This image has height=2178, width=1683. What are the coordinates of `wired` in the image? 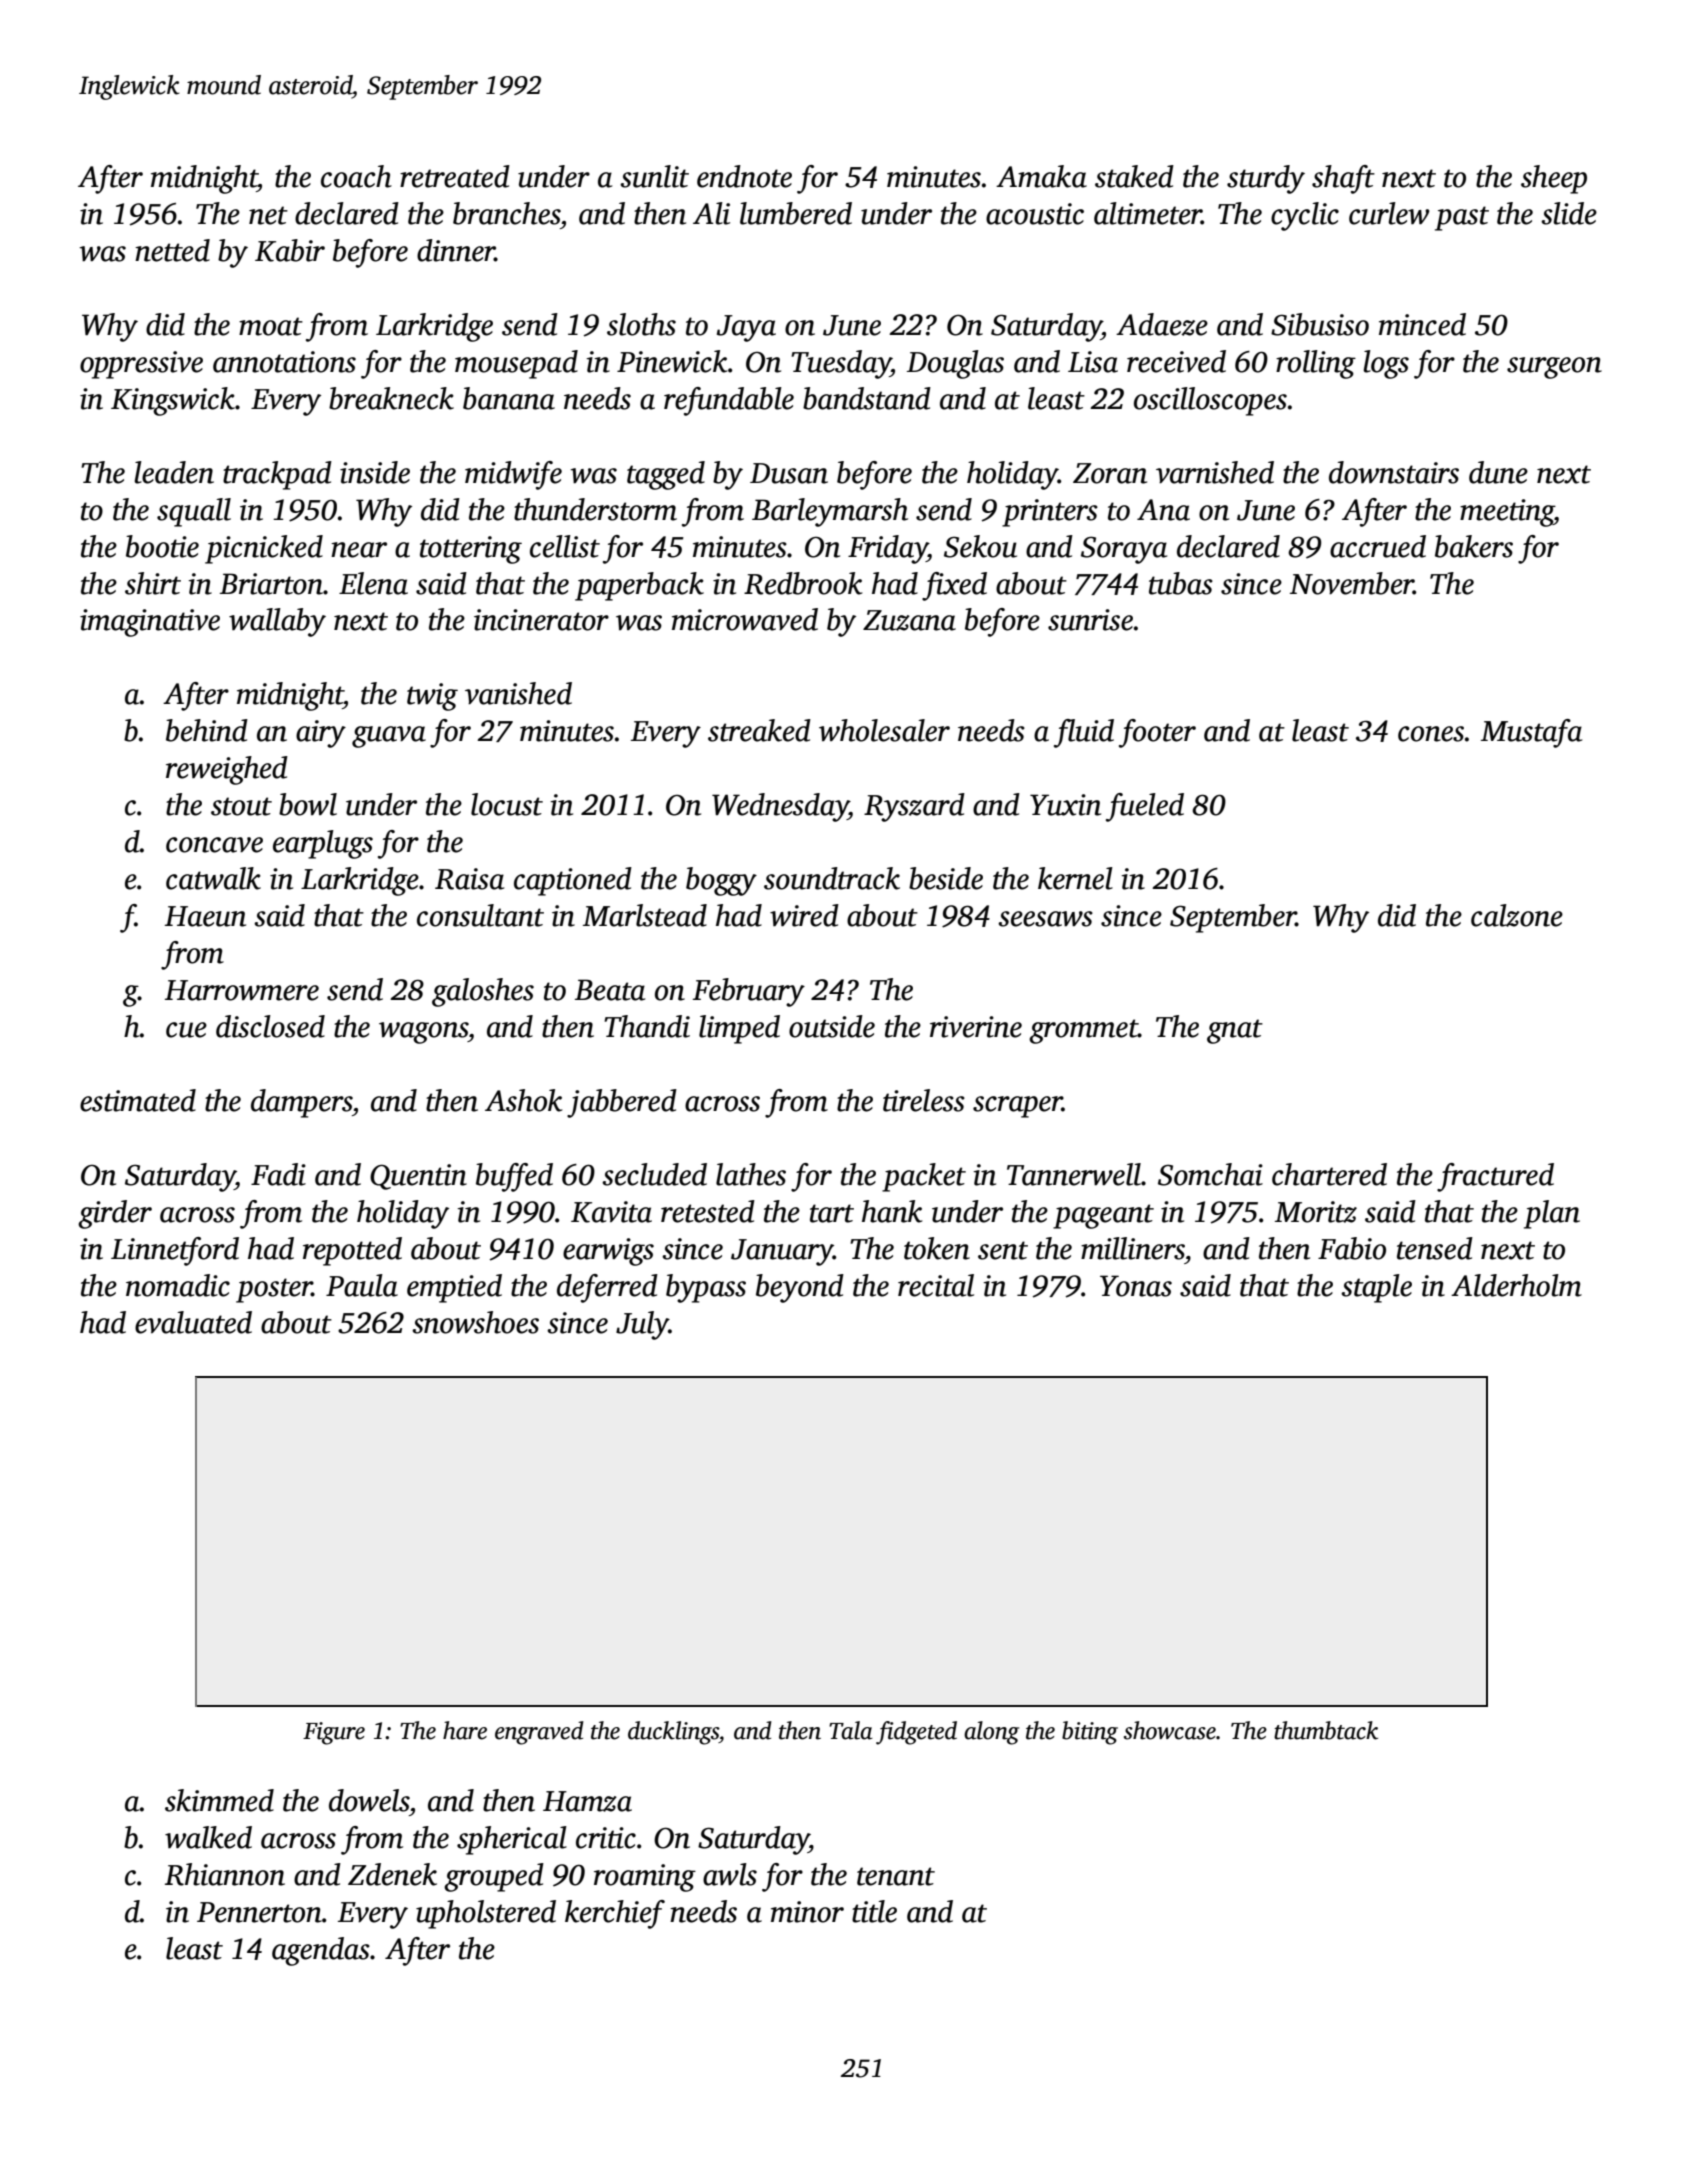 It's located at (804, 915).
